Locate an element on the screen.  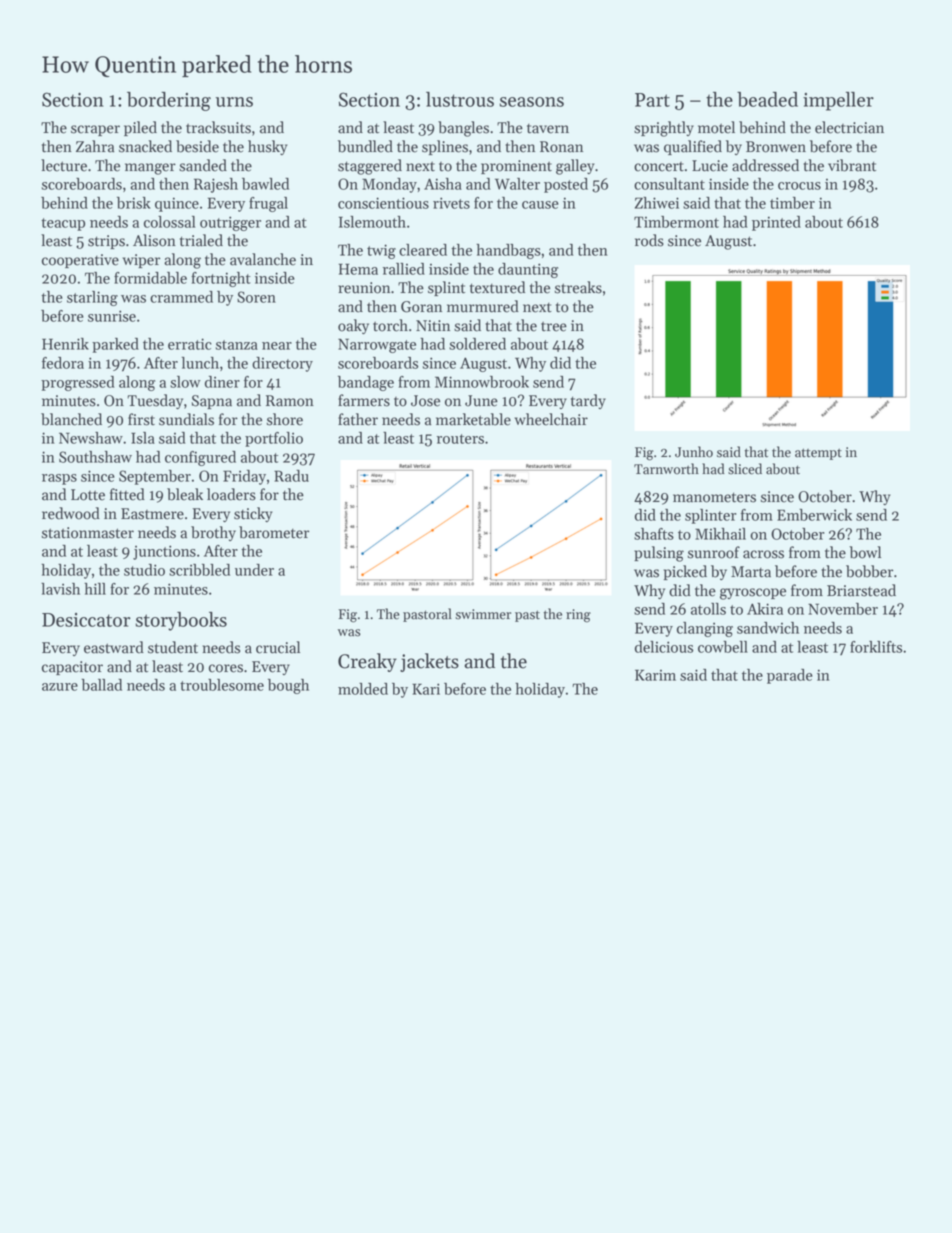
piled is located at coordinates (140, 128).
